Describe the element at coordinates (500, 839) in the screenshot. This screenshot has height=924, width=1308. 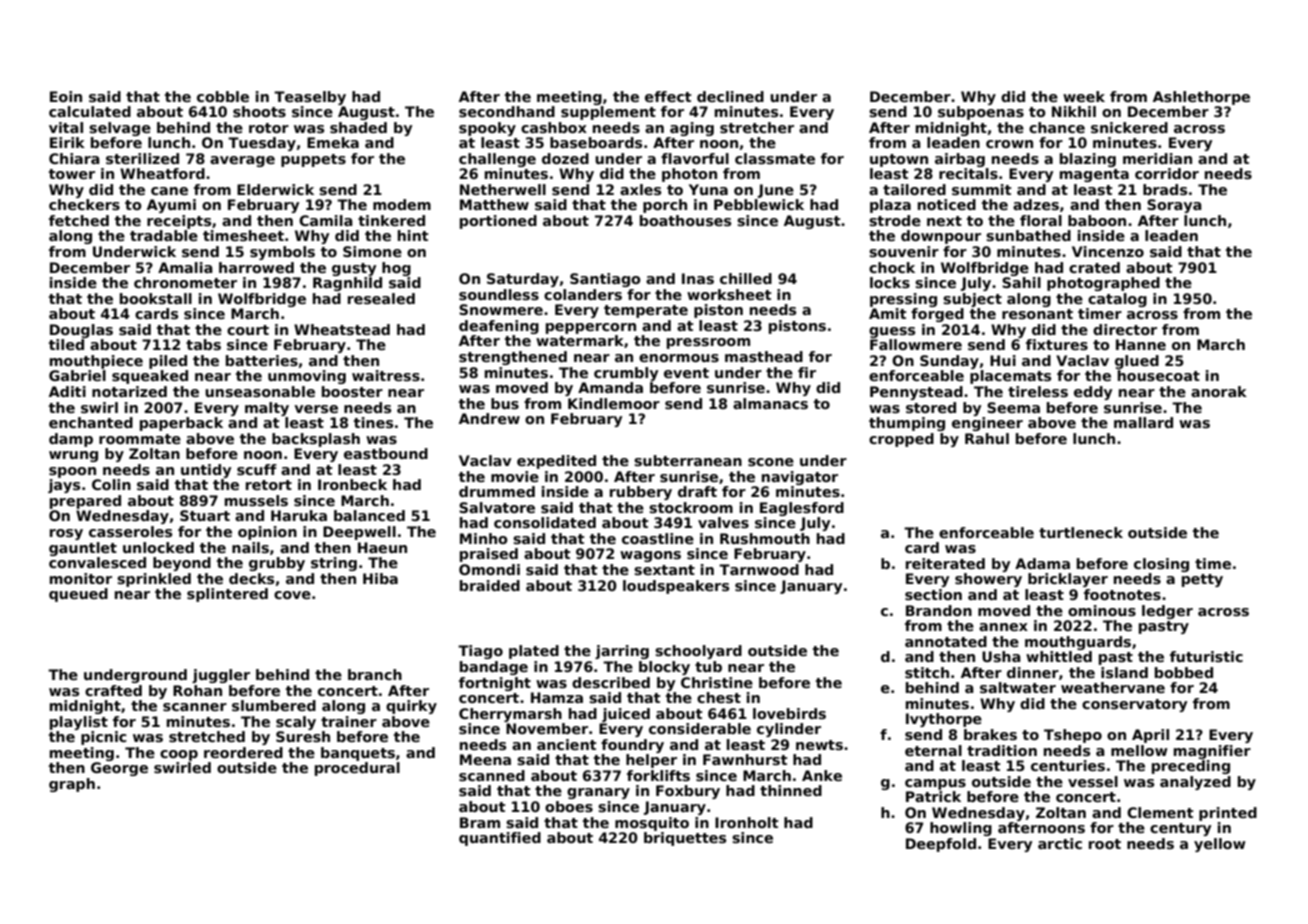
I see `quantified` at that location.
